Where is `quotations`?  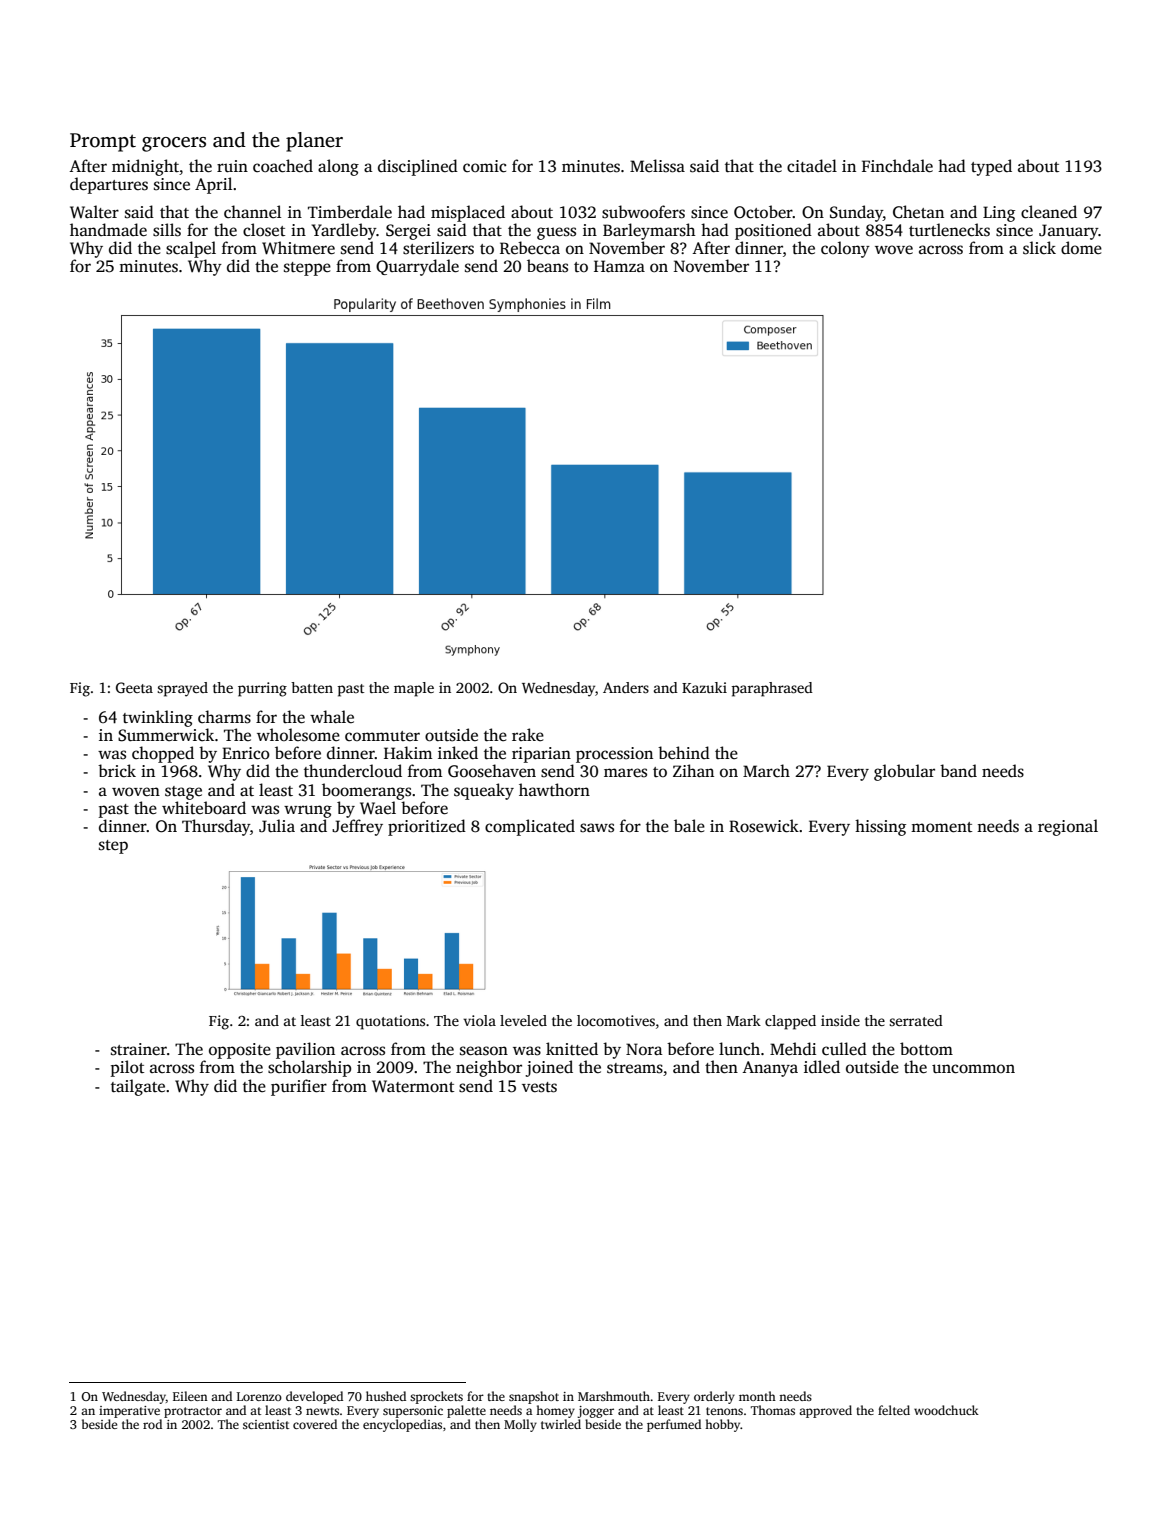 quotations is located at coordinates (390, 1022).
